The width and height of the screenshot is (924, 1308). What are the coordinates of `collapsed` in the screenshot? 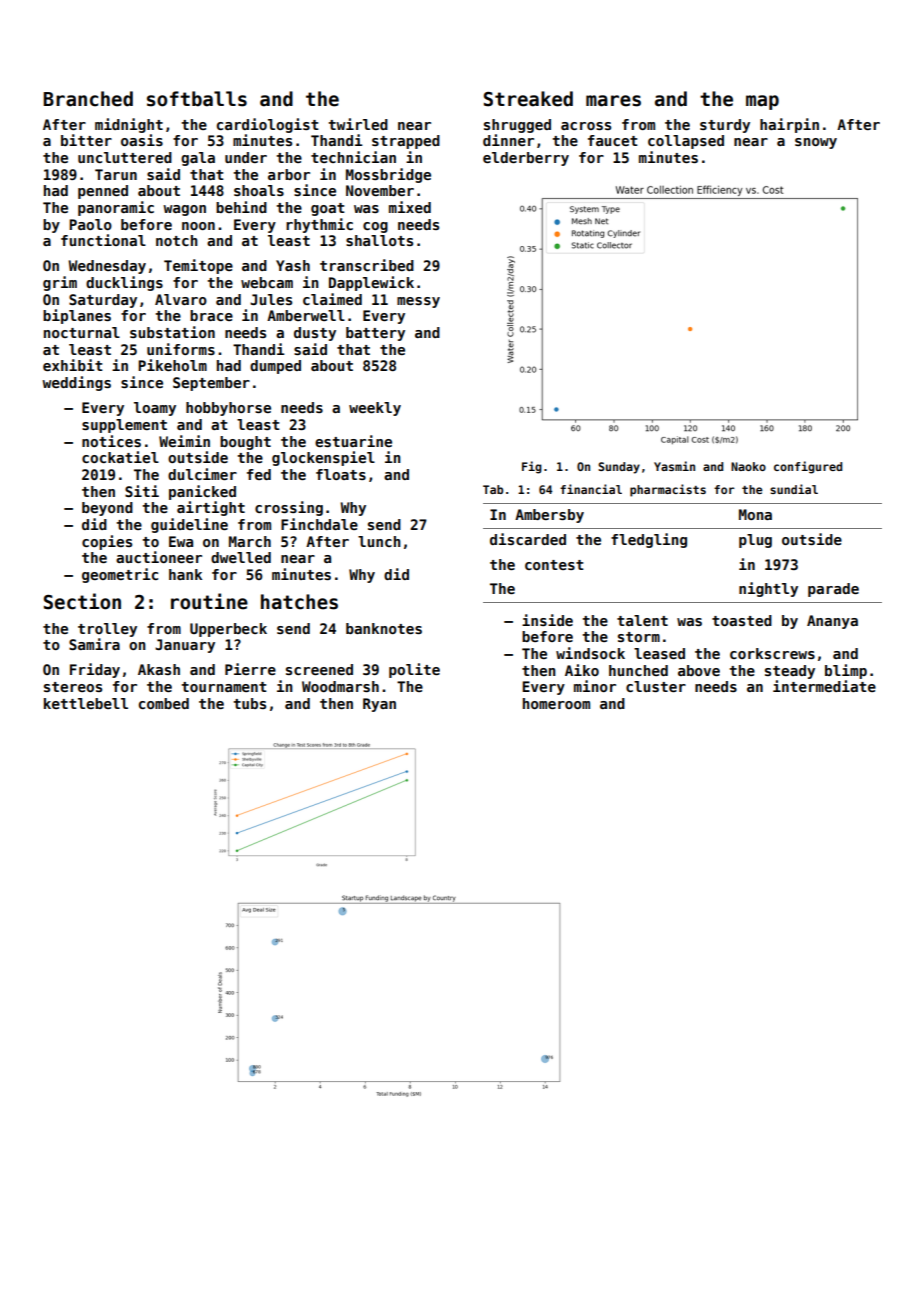 It's located at (686, 142).
